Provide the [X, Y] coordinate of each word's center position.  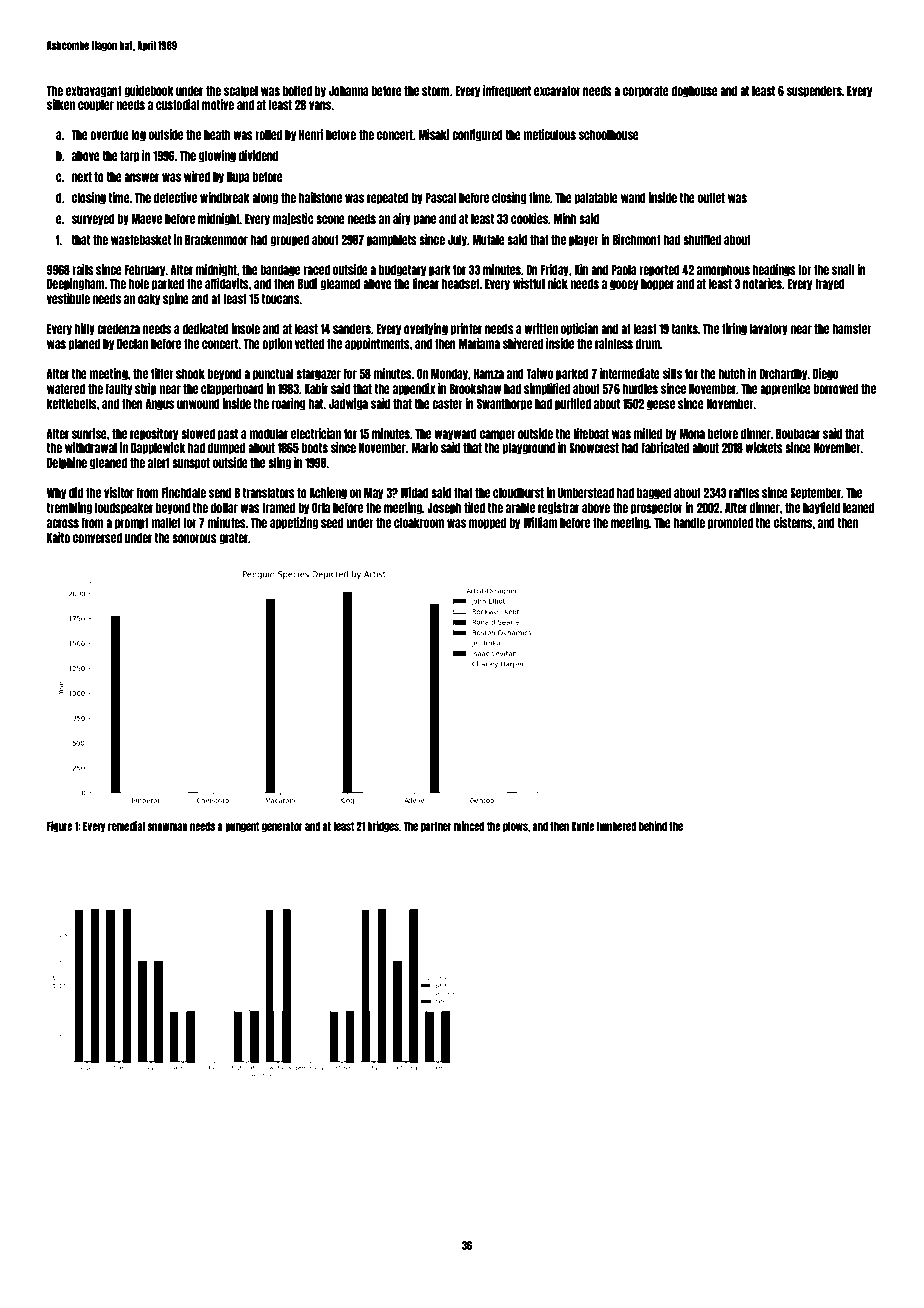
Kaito [58, 537]
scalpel [241, 92]
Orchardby [783, 374]
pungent [242, 827]
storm [436, 91]
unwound [198, 404]
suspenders [814, 92]
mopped [487, 524]
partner [436, 827]
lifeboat [591, 433]
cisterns [793, 522]
